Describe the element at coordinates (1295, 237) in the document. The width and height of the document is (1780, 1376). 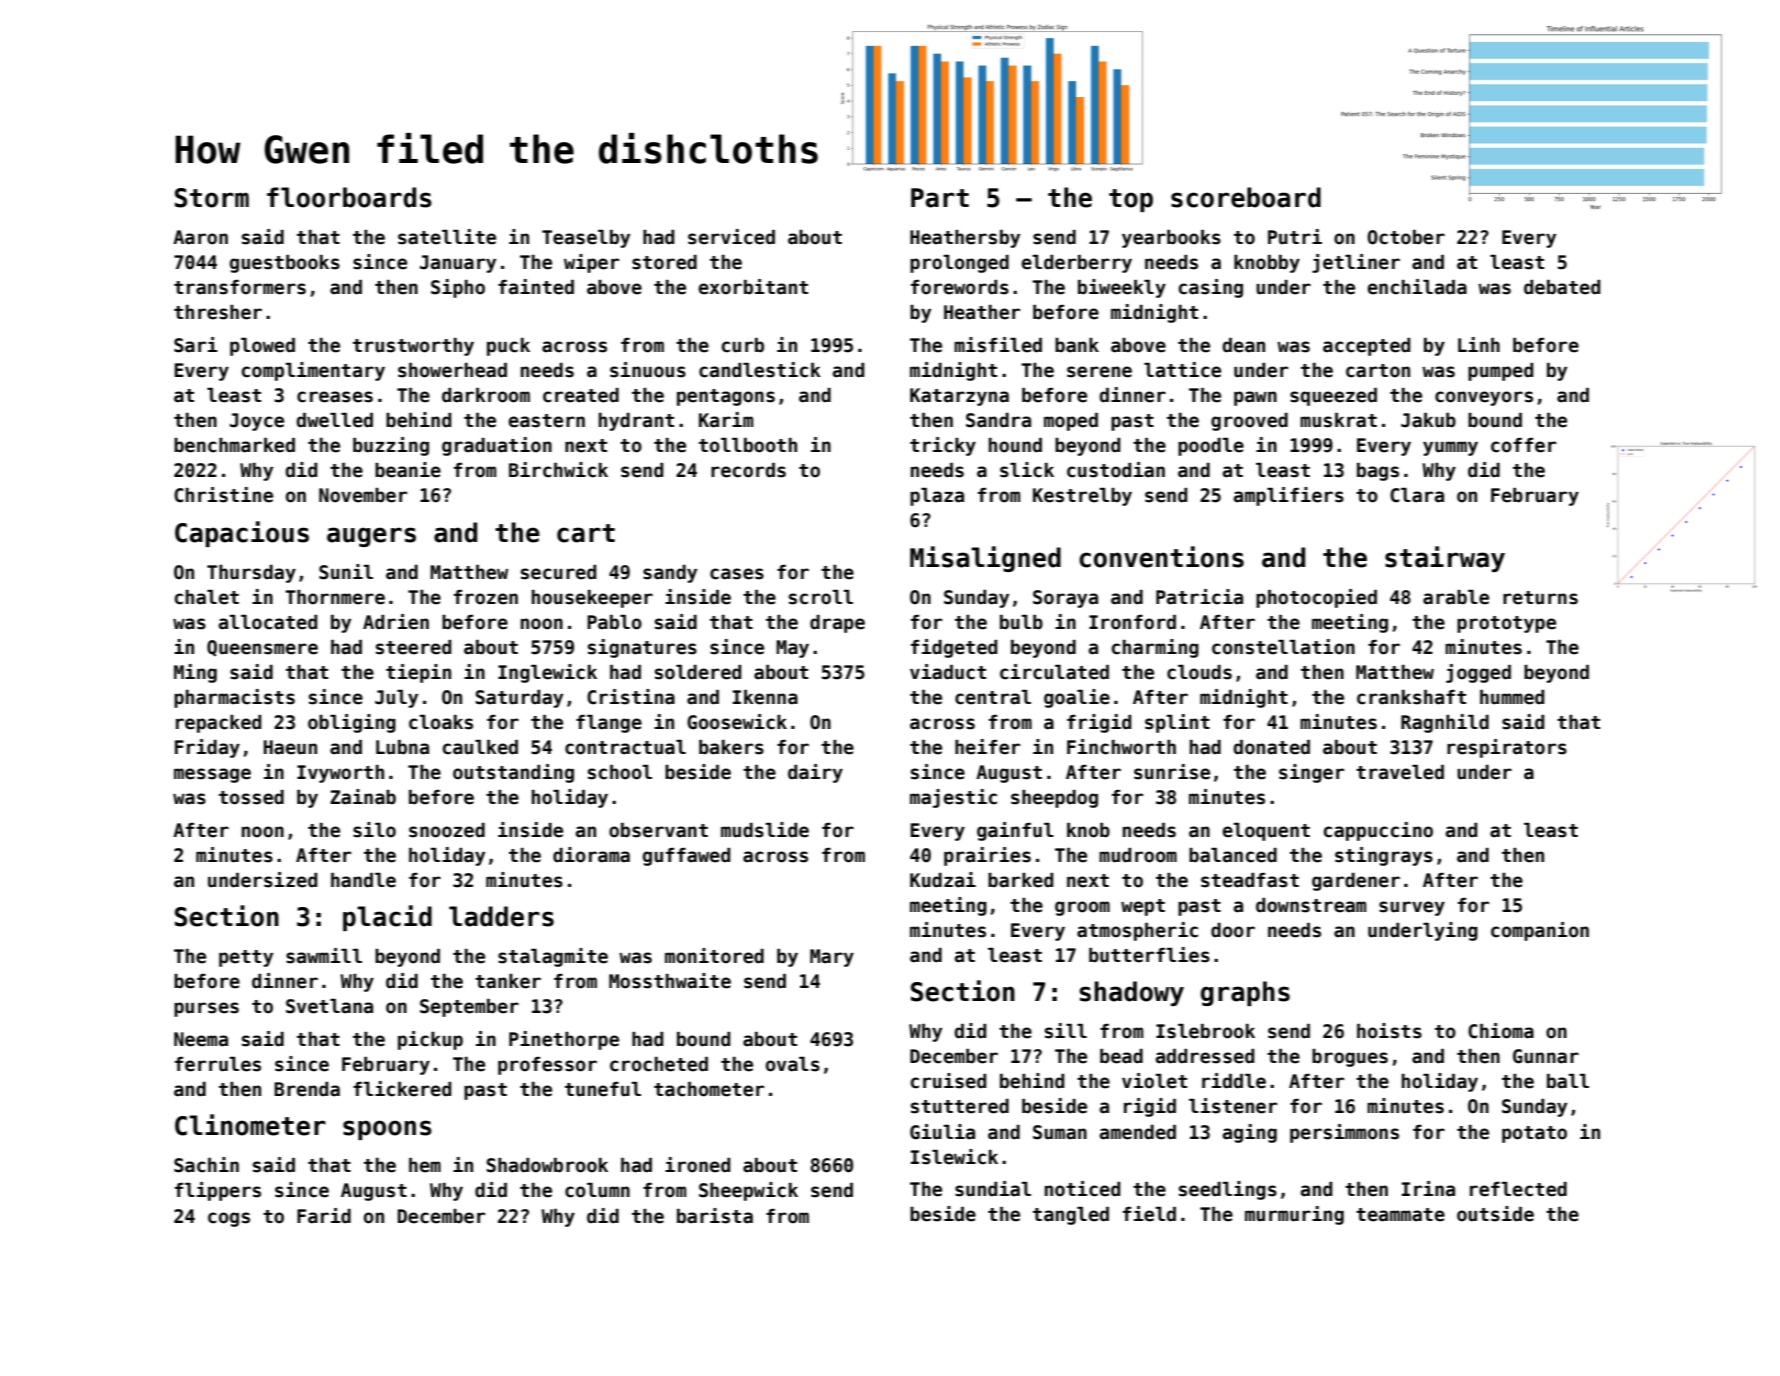
I see `Putri` at that location.
